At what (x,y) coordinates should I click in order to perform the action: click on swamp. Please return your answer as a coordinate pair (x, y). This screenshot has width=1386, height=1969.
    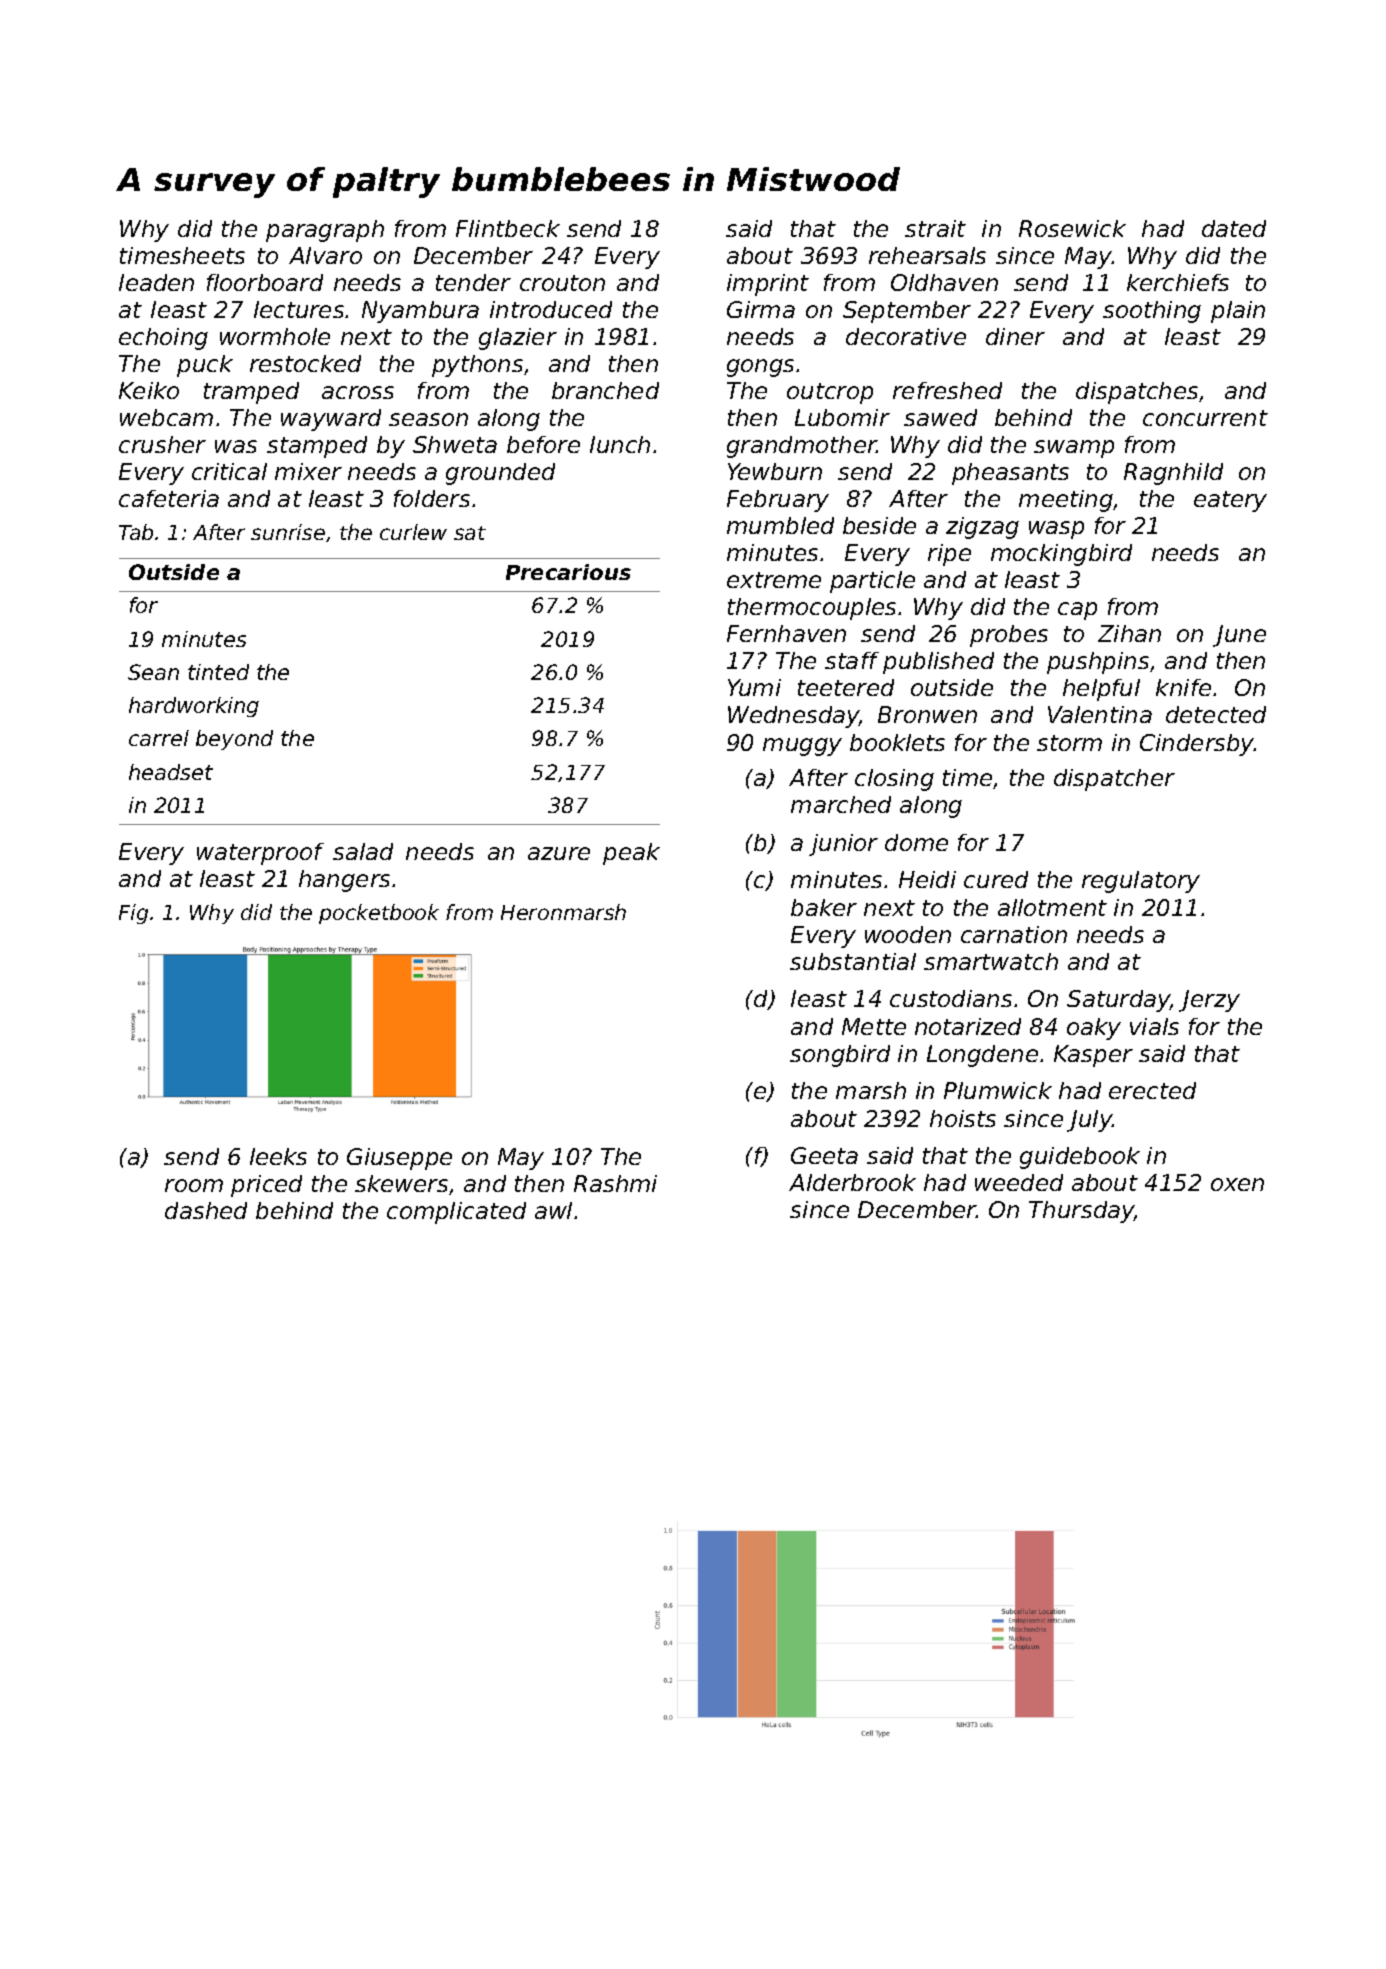
    Looking at the image, I should click on (1074, 449).
